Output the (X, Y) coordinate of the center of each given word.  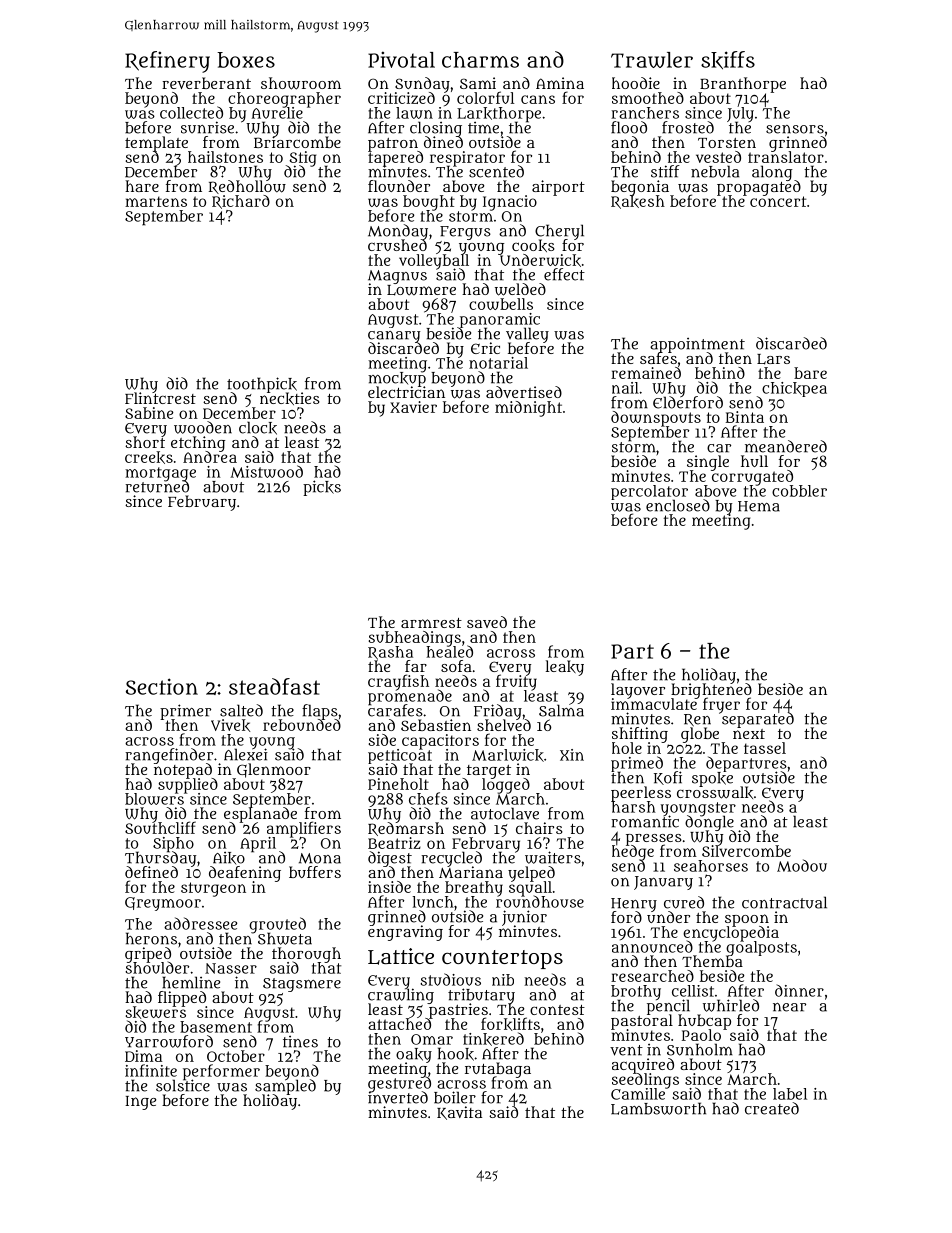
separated (758, 720)
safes (658, 358)
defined (151, 872)
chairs (539, 828)
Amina (560, 83)
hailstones (225, 157)
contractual (784, 902)
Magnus (397, 277)
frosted (688, 127)
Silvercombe (746, 851)
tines (300, 1042)
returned (157, 487)
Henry (634, 905)
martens (156, 201)
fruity (516, 682)
